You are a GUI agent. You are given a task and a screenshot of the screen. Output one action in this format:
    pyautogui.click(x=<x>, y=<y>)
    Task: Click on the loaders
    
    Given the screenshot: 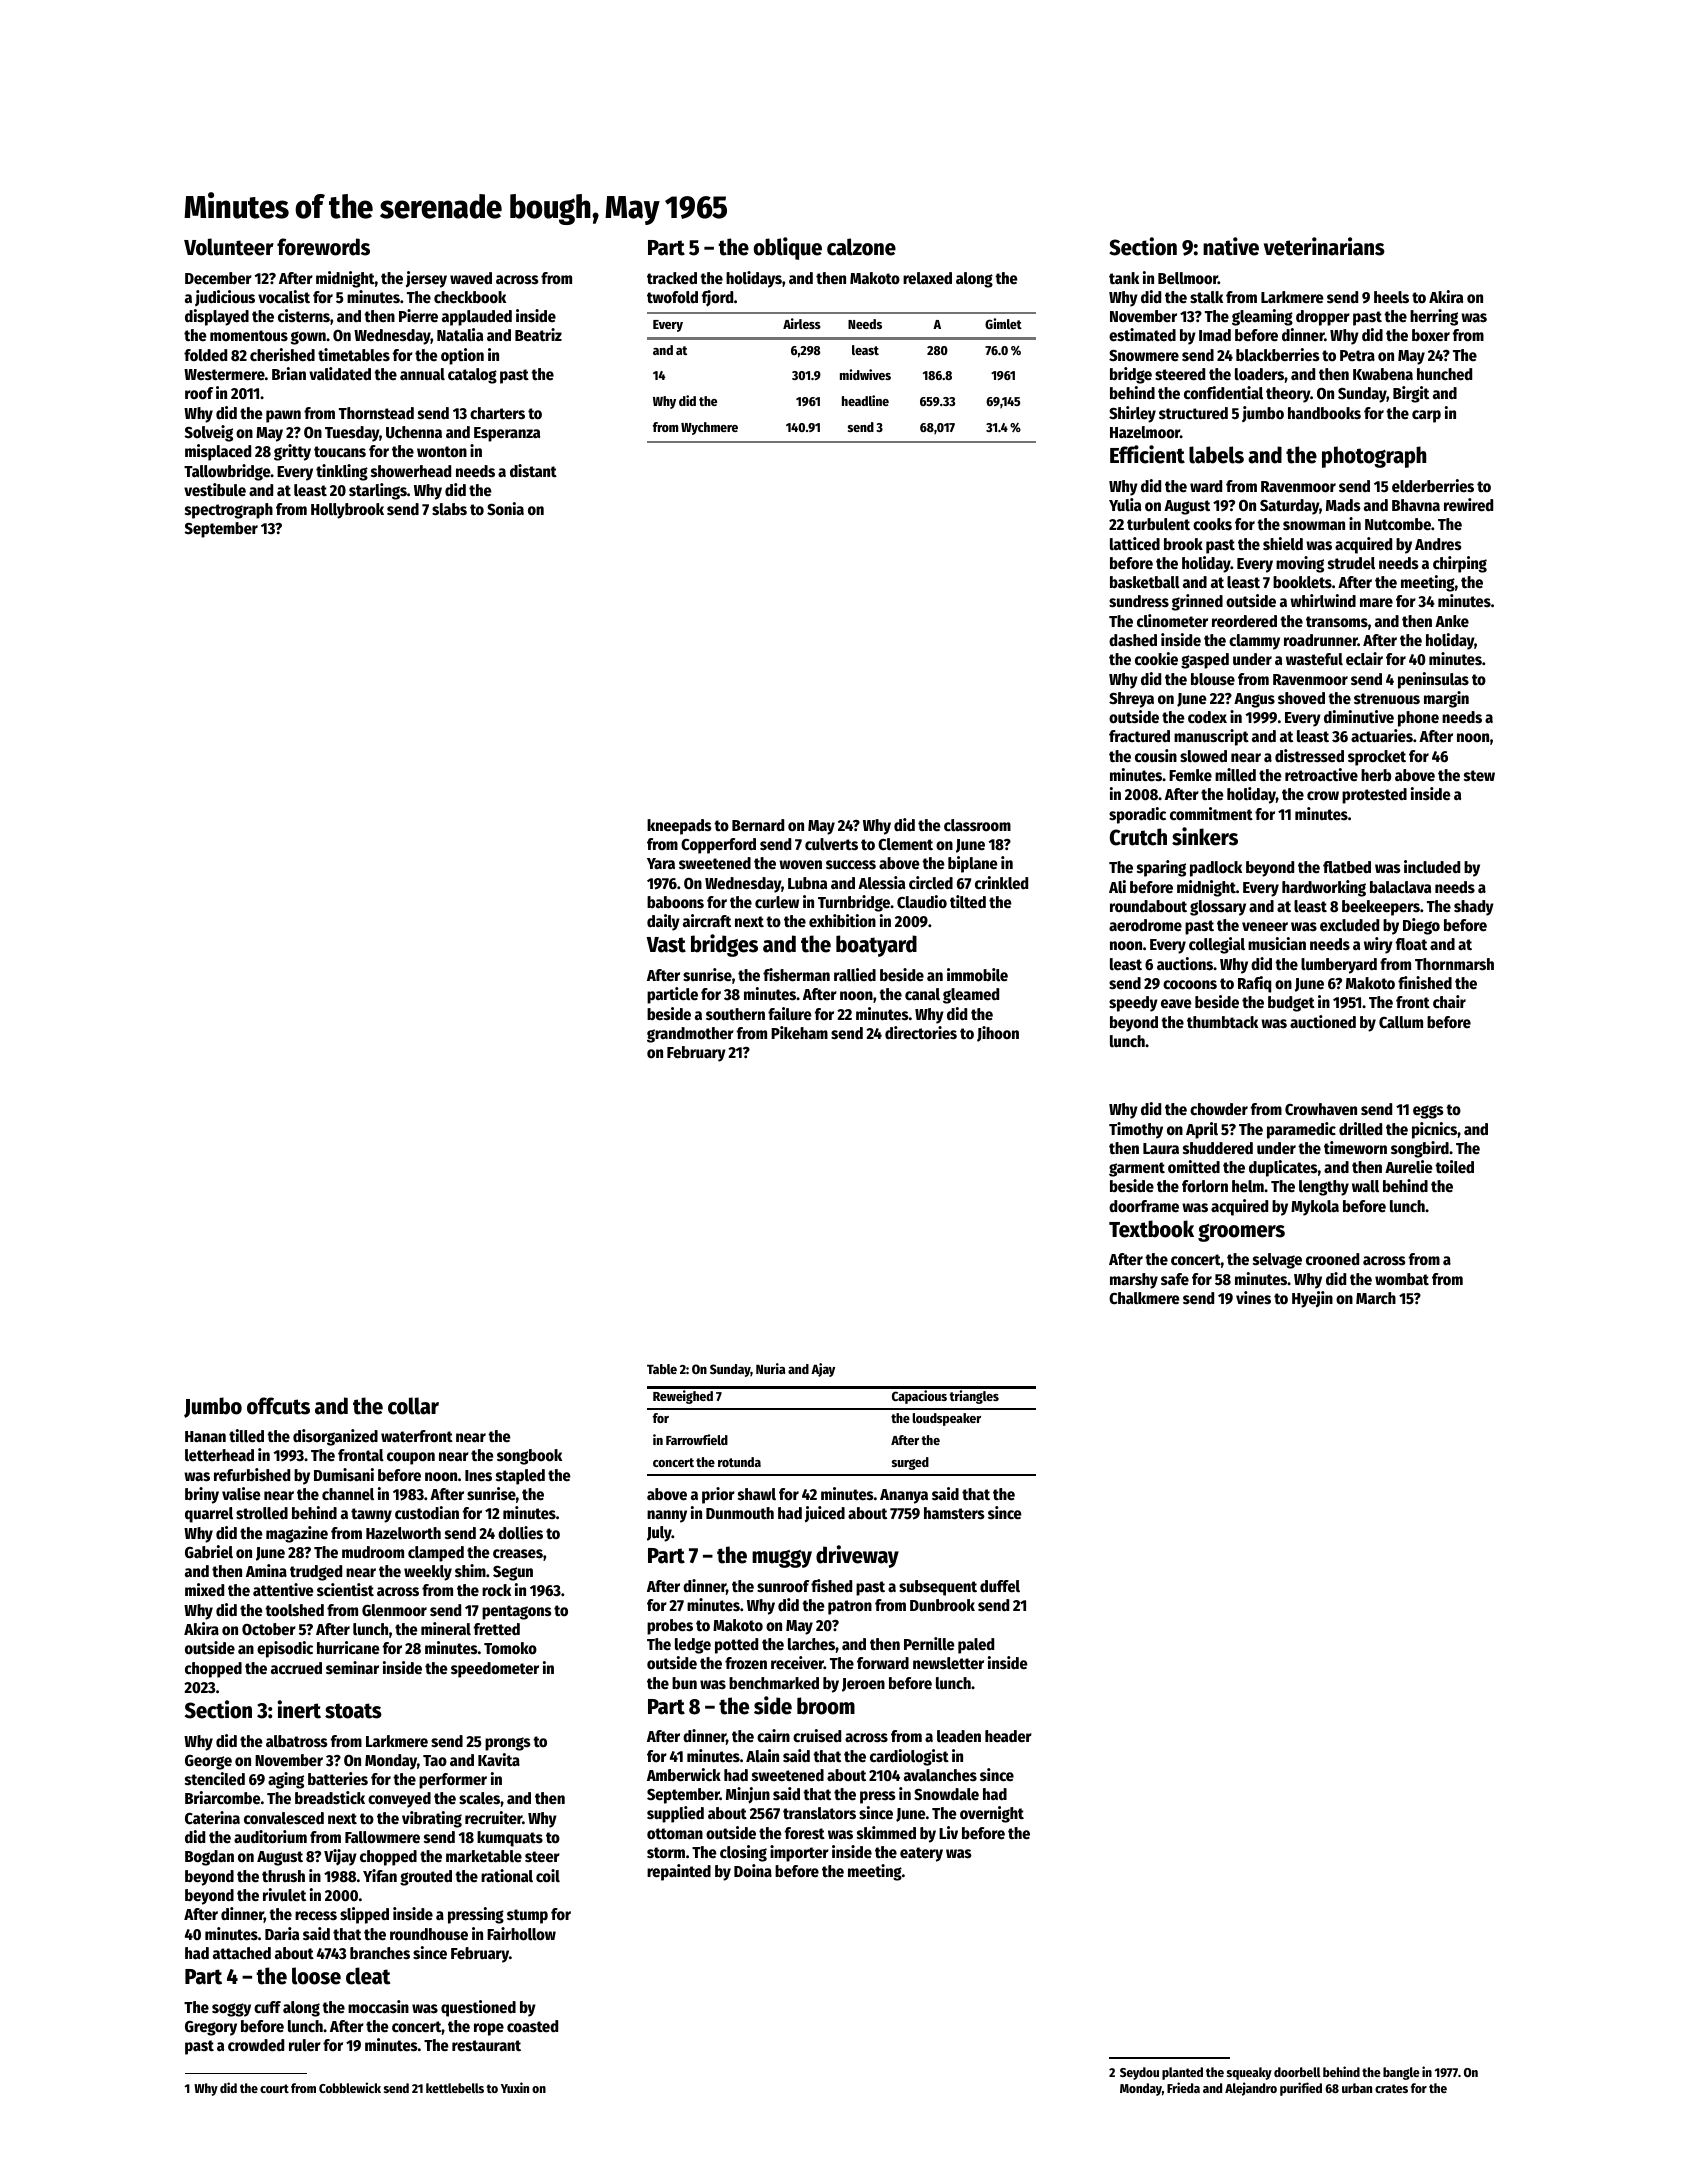 What is the action you would take?
    pyautogui.click(x=1260, y=374)
